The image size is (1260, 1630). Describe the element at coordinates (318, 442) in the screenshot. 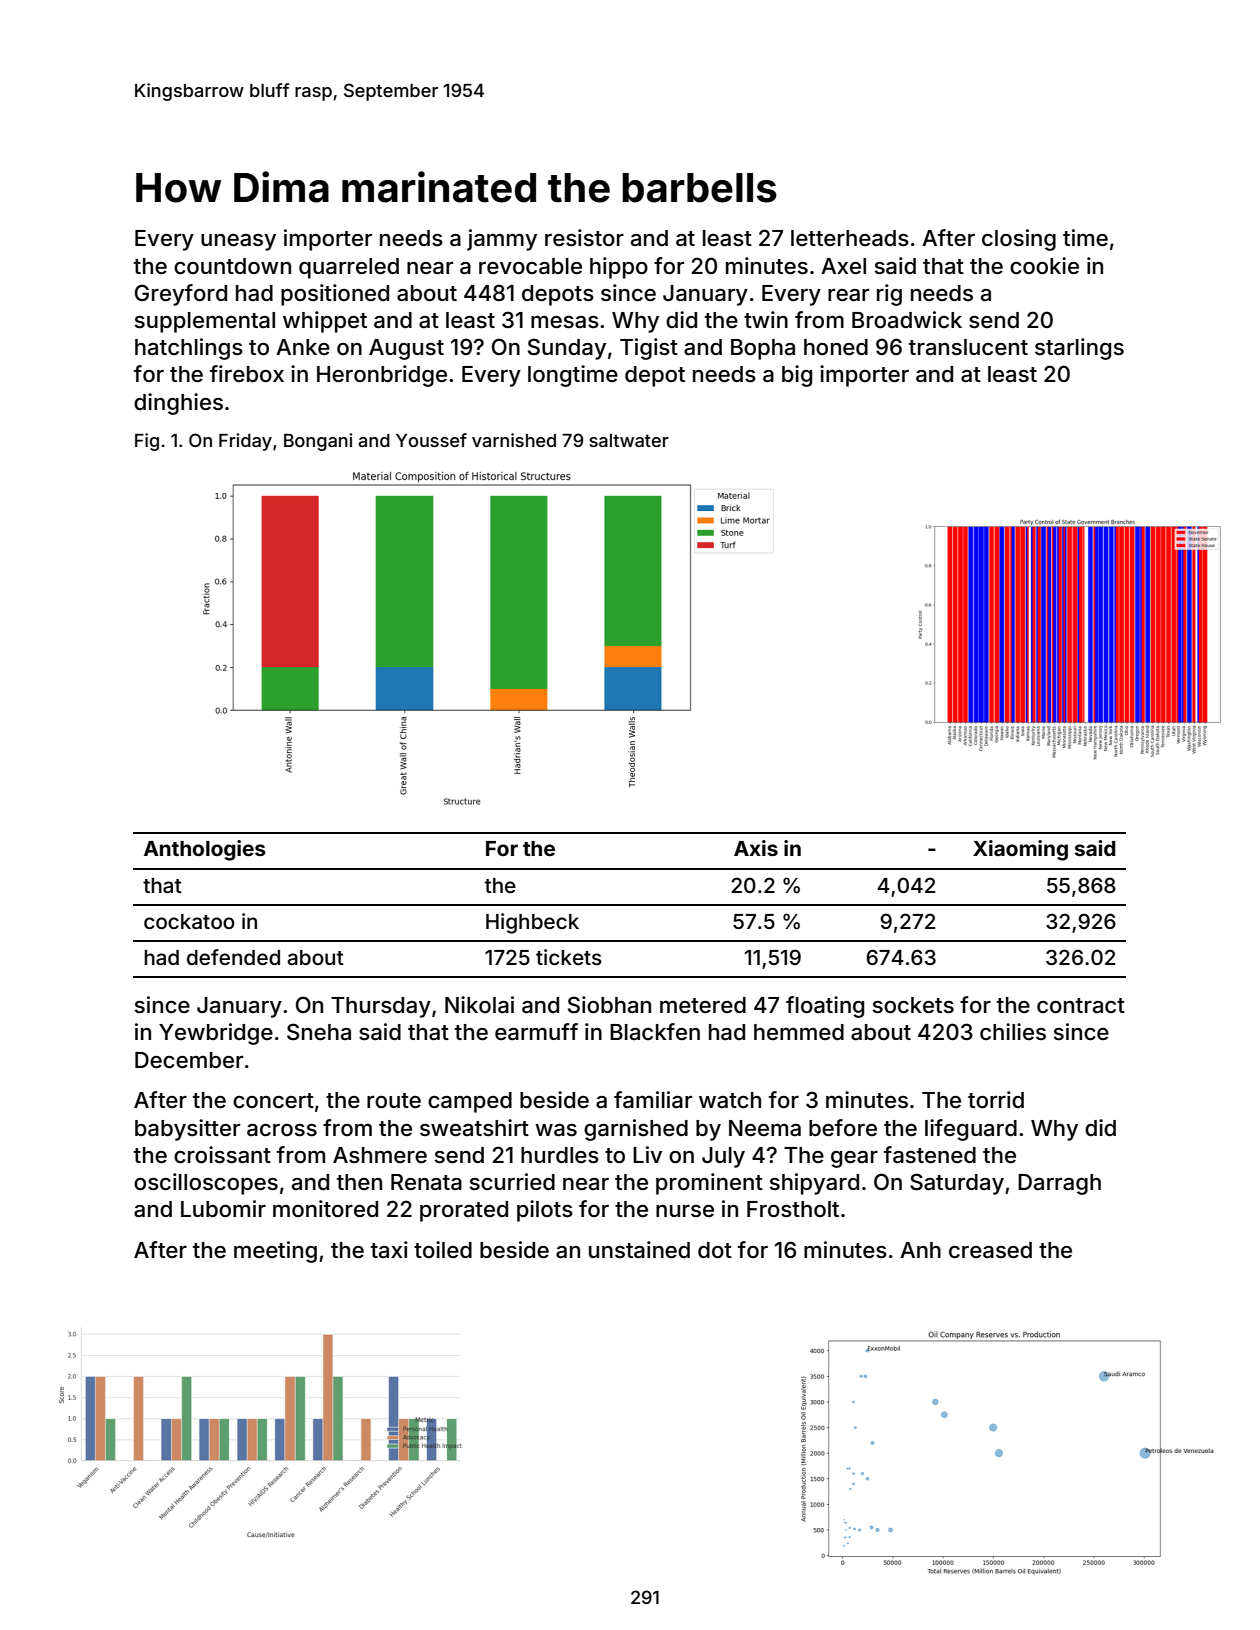

I see `Bongani` at that location.
